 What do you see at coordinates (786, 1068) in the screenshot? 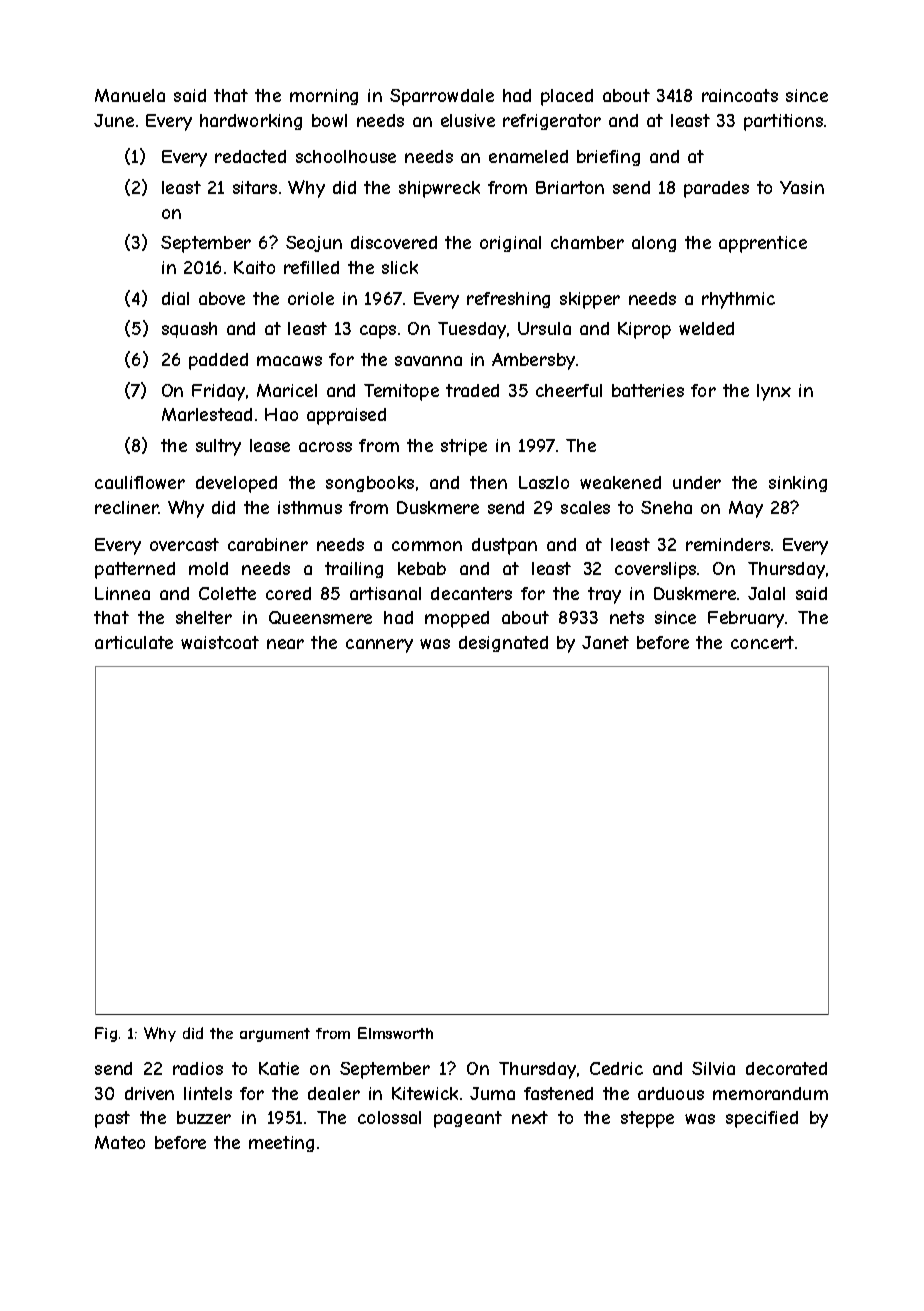
I see `decorated` at bounding box center [786, 1068].
